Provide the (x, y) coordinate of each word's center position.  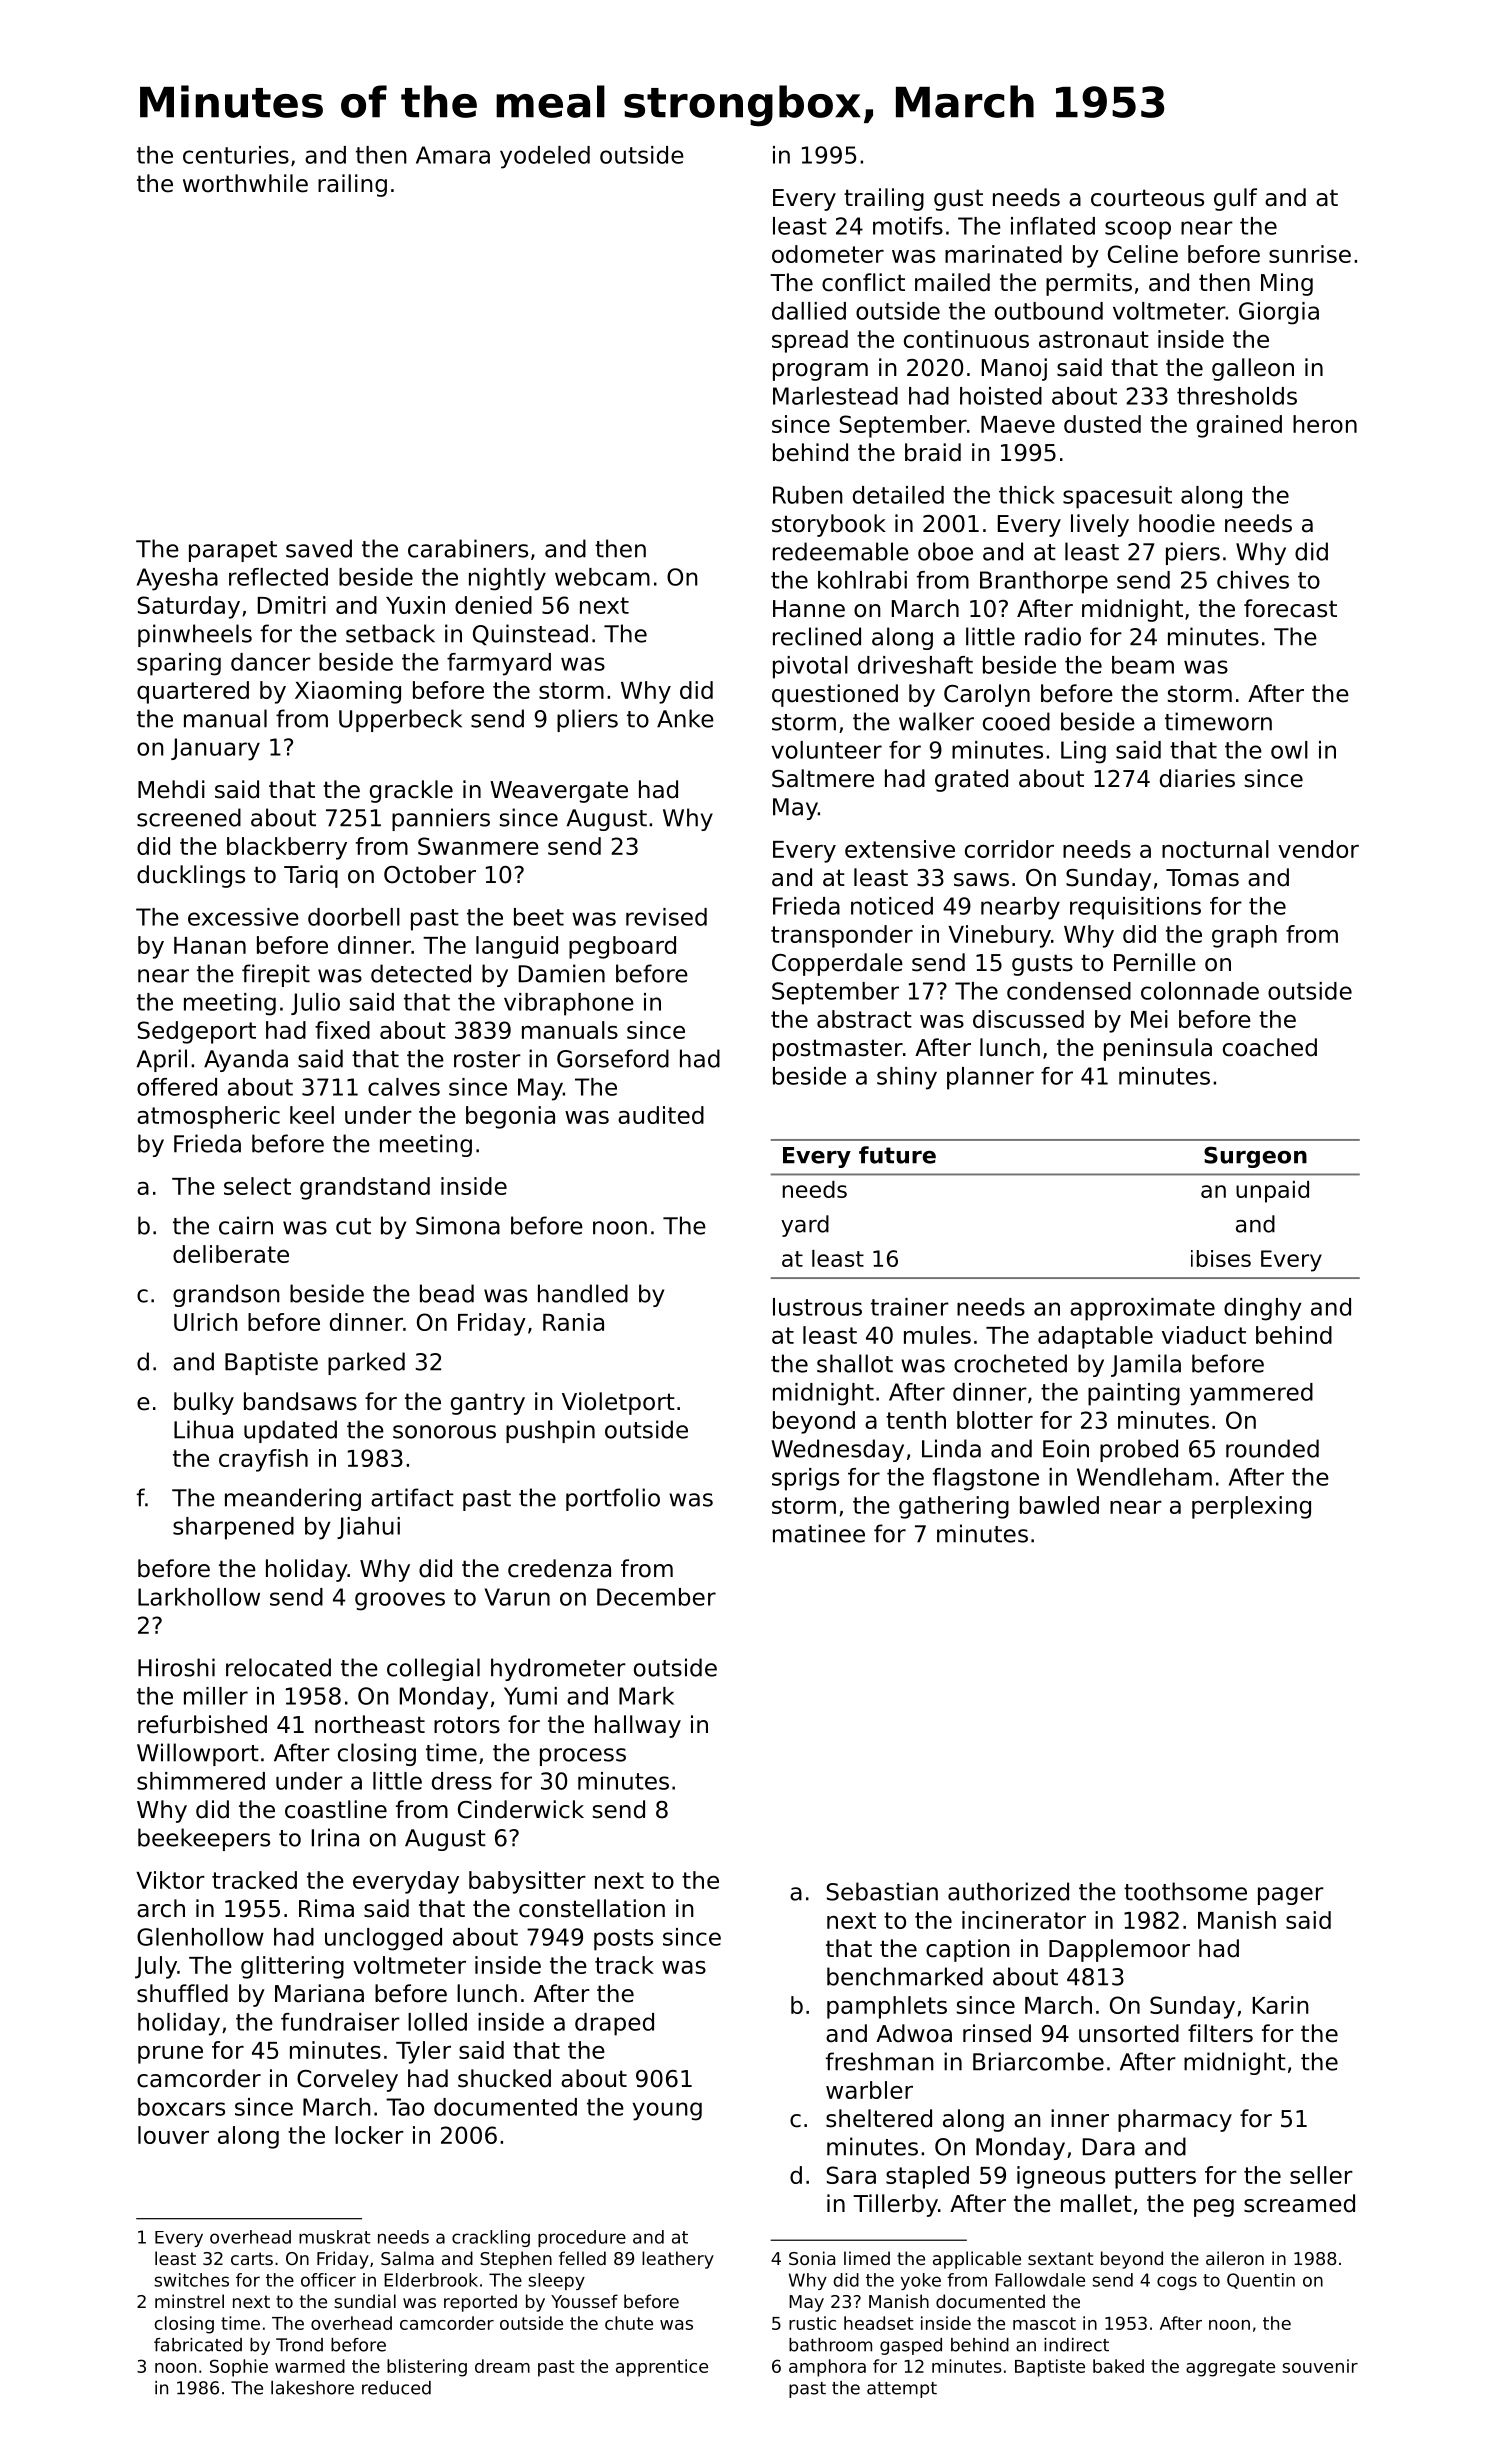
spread (810, 341)
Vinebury (999, 936)
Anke (685, 718)
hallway (638, 1726)
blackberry (287, 848)
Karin (1281, 2005)
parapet (233, 551)
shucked (504, 2078)
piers (1193, 553)
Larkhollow (199, 1597)
